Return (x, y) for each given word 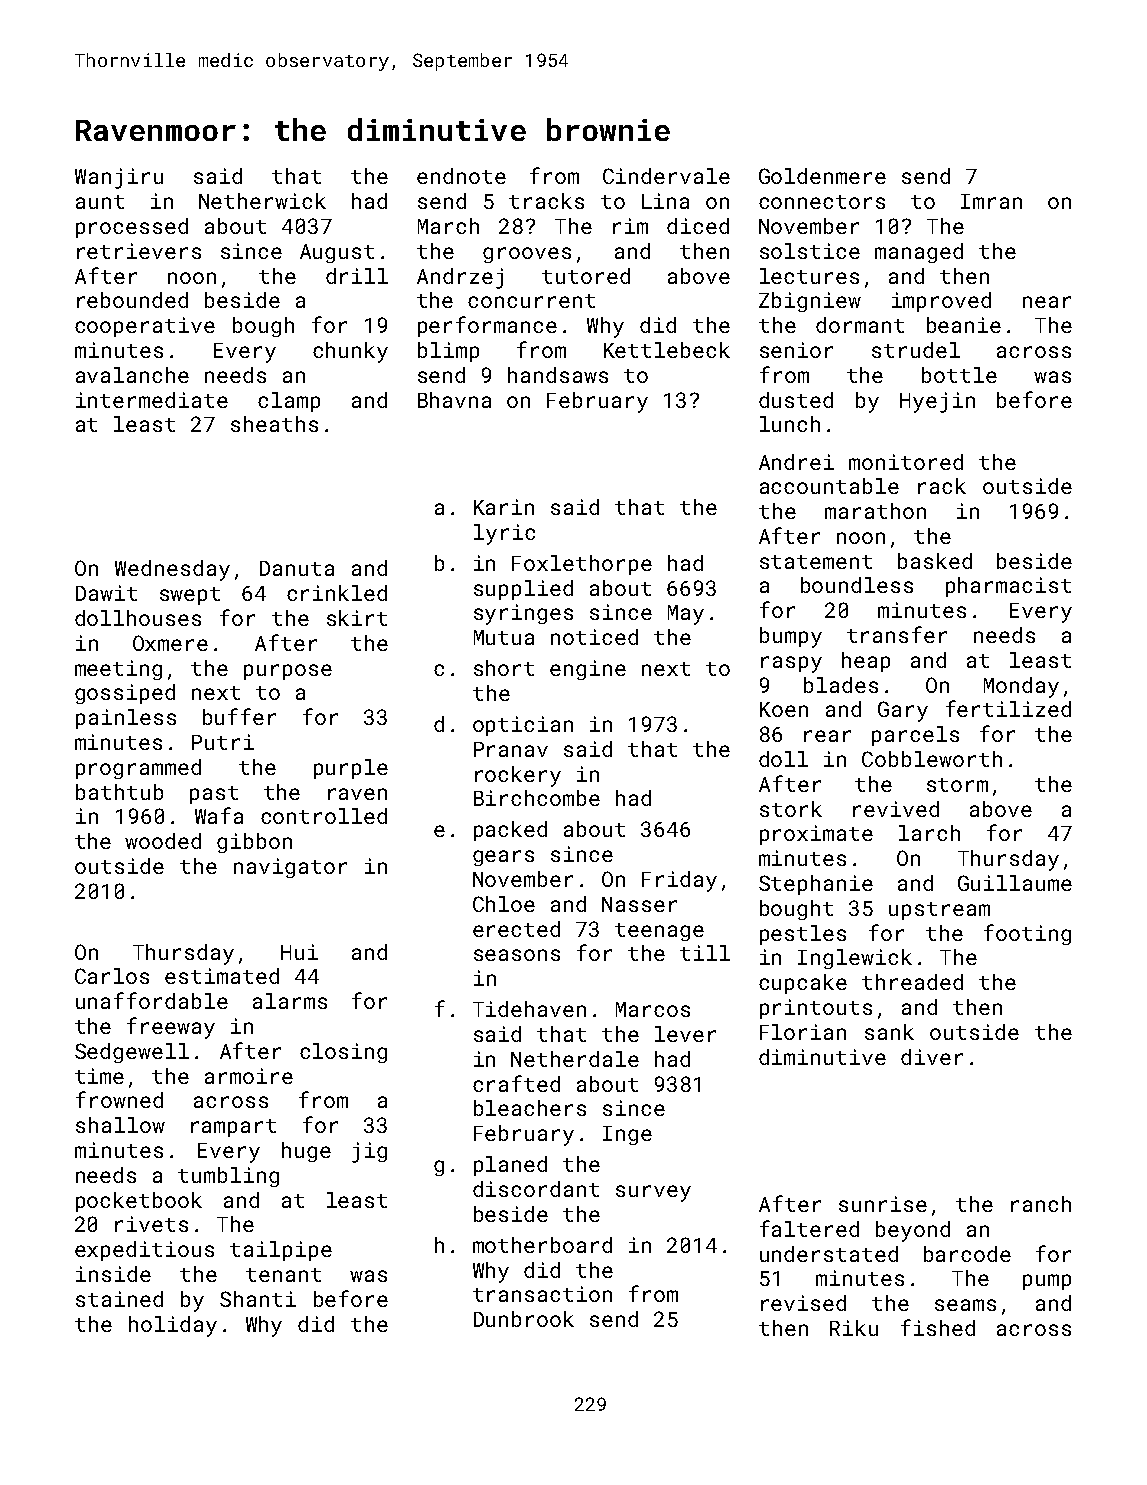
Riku (854, 1328)
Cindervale (666, 176)
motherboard (542, 1245)
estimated (222, 976)
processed (132, 228)
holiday (173, 1326)
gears (503, 858)
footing (1027, 934)
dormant (860, 325)
